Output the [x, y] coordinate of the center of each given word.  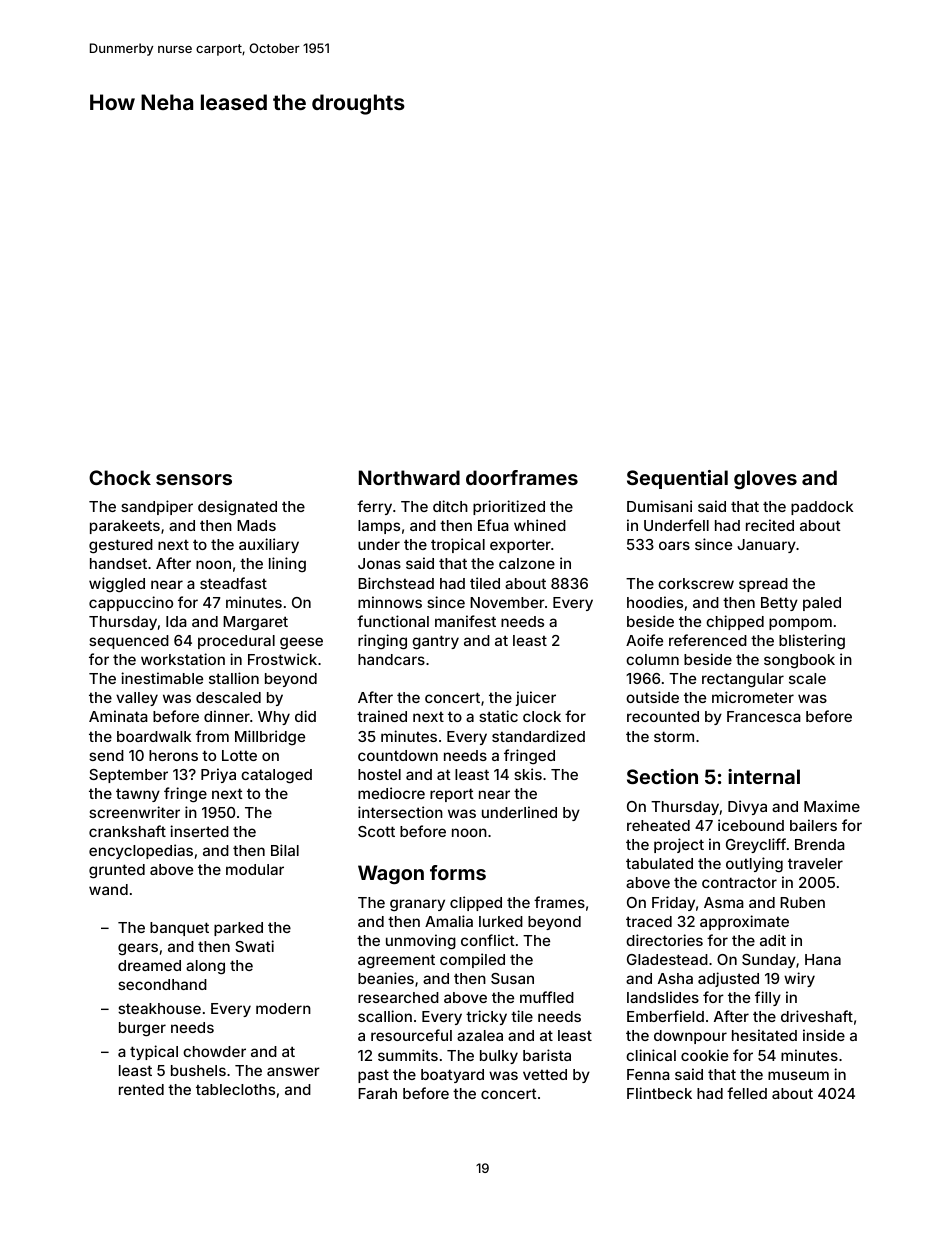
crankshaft [127, 831]
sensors [194, 479]
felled [747, 1093]
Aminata [118, 716]
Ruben [802, 902]
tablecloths [235, 1089]
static [498, 716]
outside [652, 697]
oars [674, 545]
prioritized [509, 507]
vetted [545, 1074]
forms [458, 872]
